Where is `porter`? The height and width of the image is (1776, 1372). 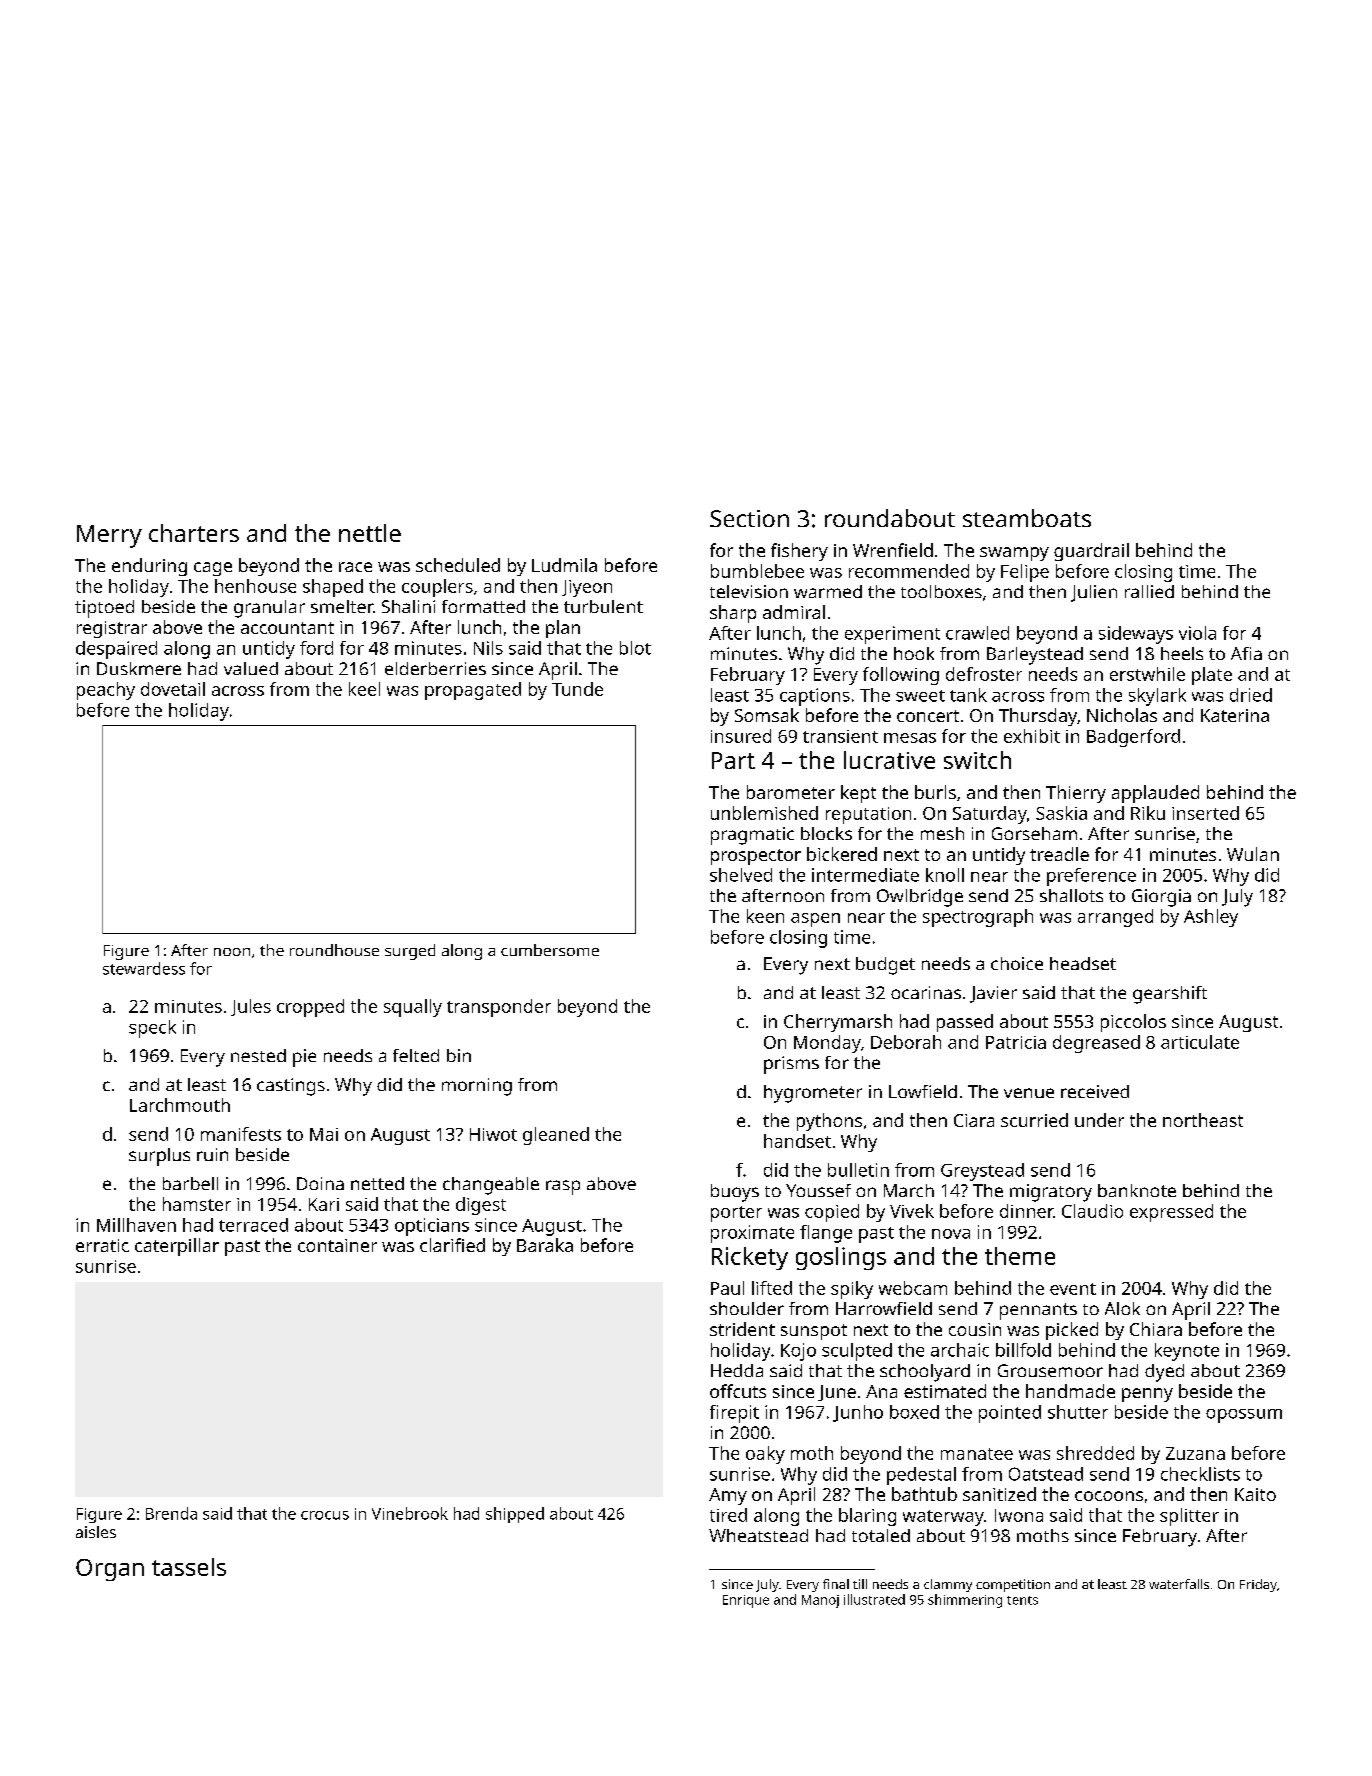 porter is located at coordinates (736, 1214).
